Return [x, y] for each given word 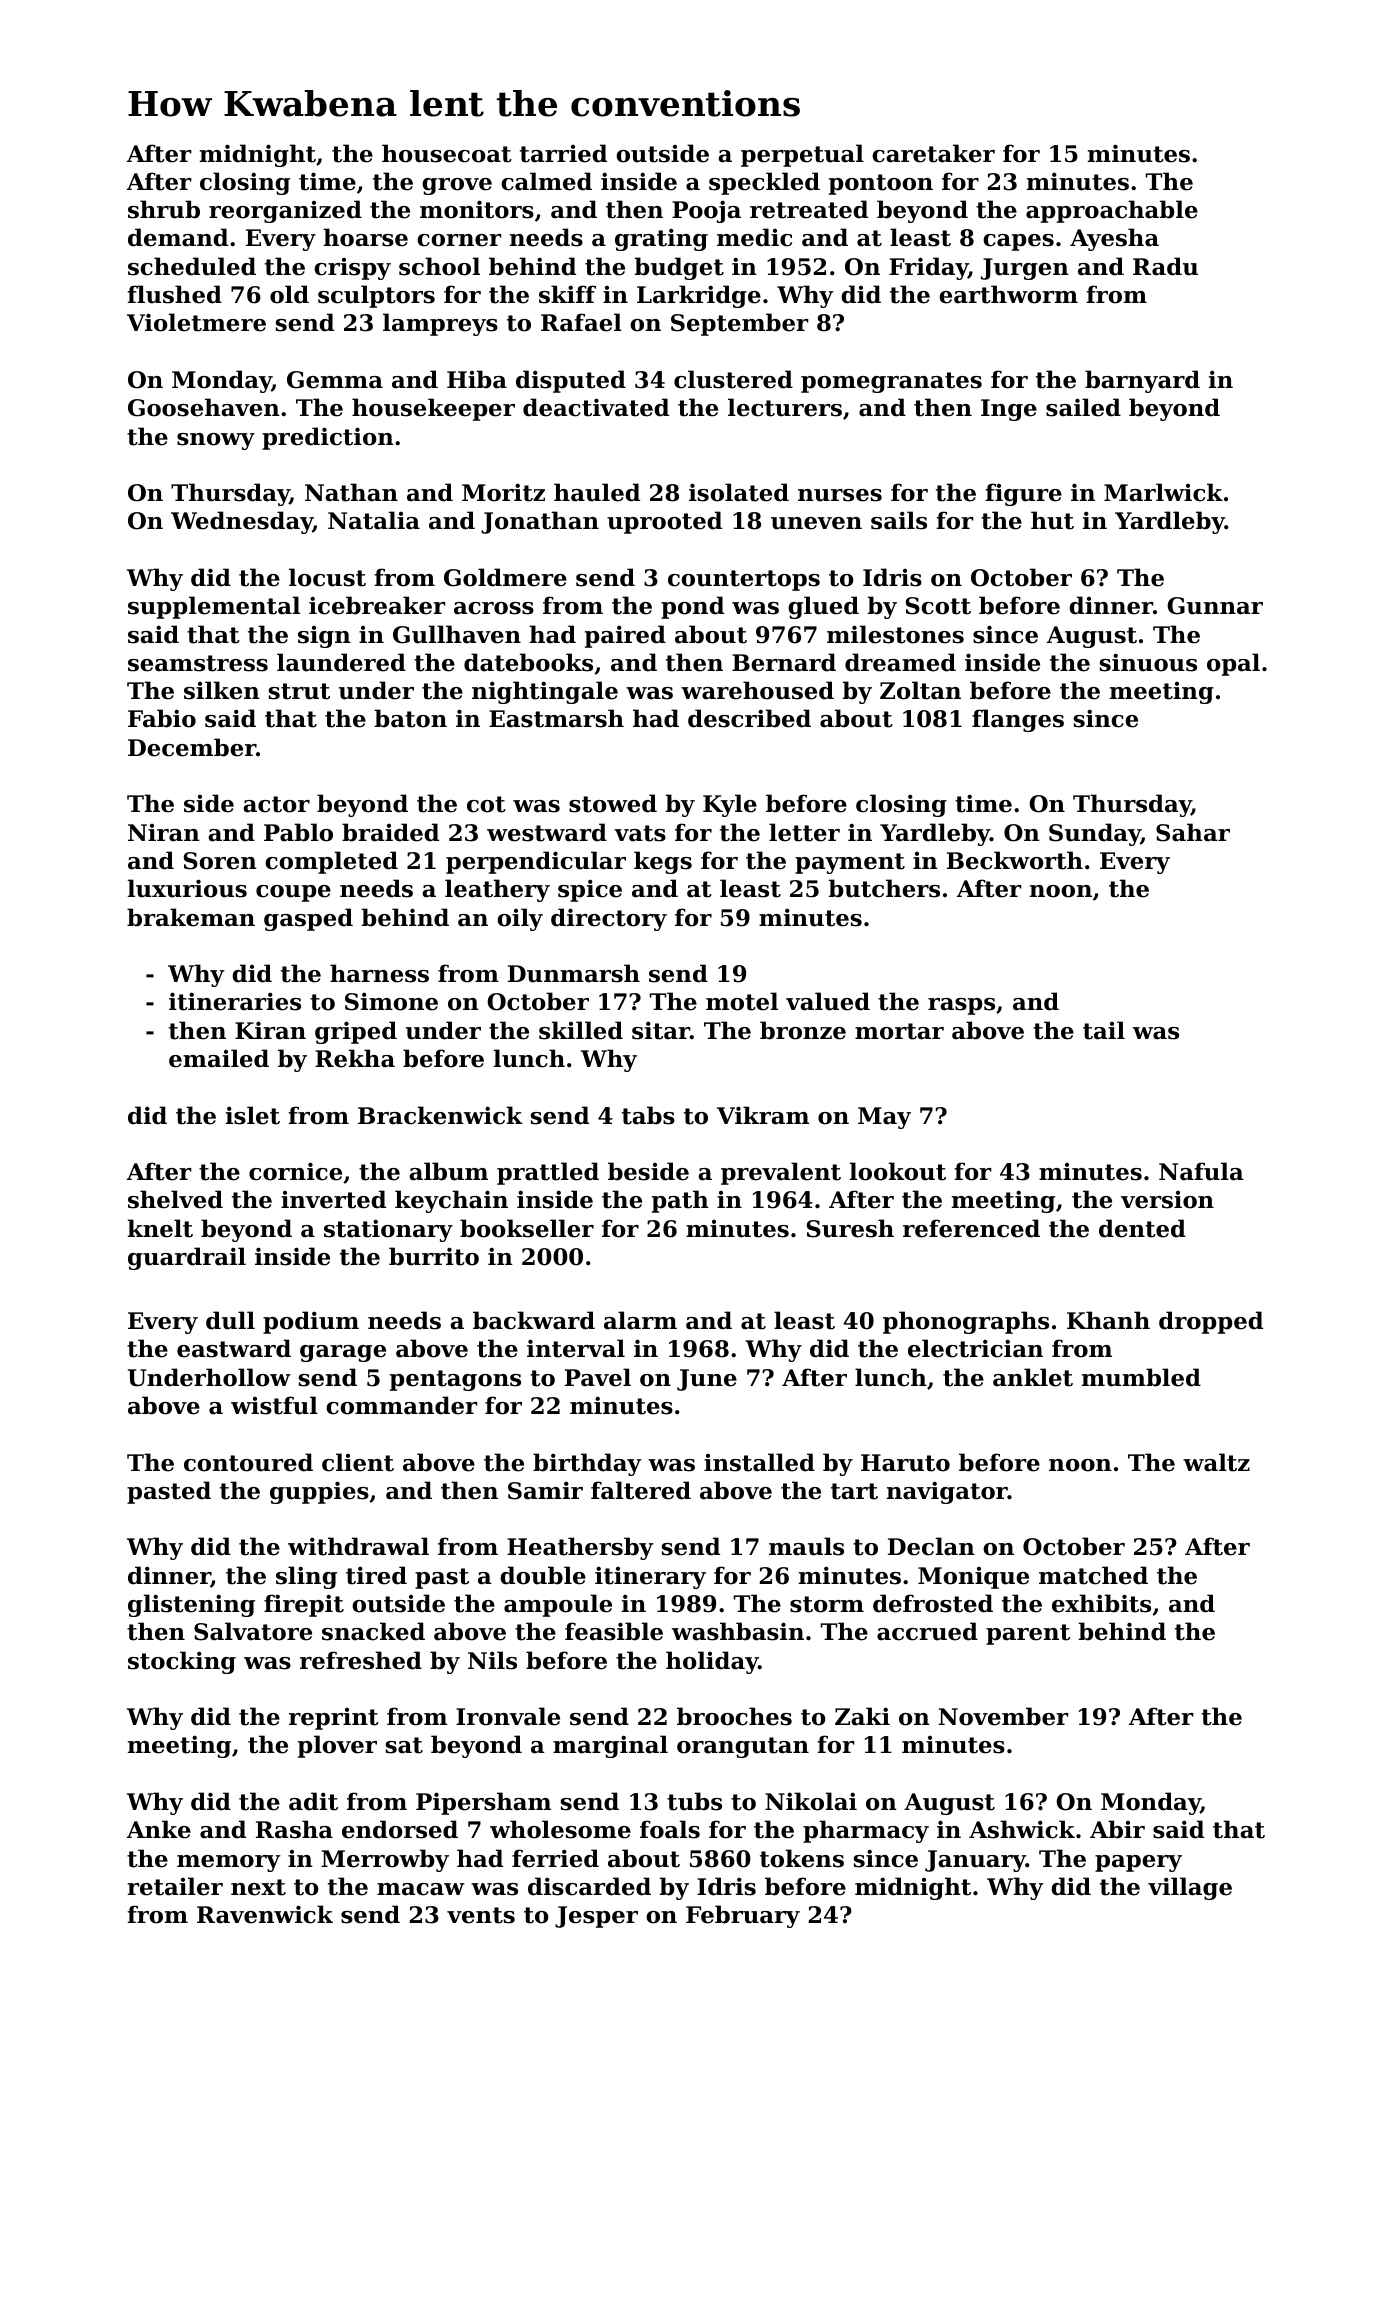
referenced [971, 1228]
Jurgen [1025, 269]
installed [759, 1462]
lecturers [785, 407]
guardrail [187, 1258]
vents [481, 1915]
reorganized [285, 211]
